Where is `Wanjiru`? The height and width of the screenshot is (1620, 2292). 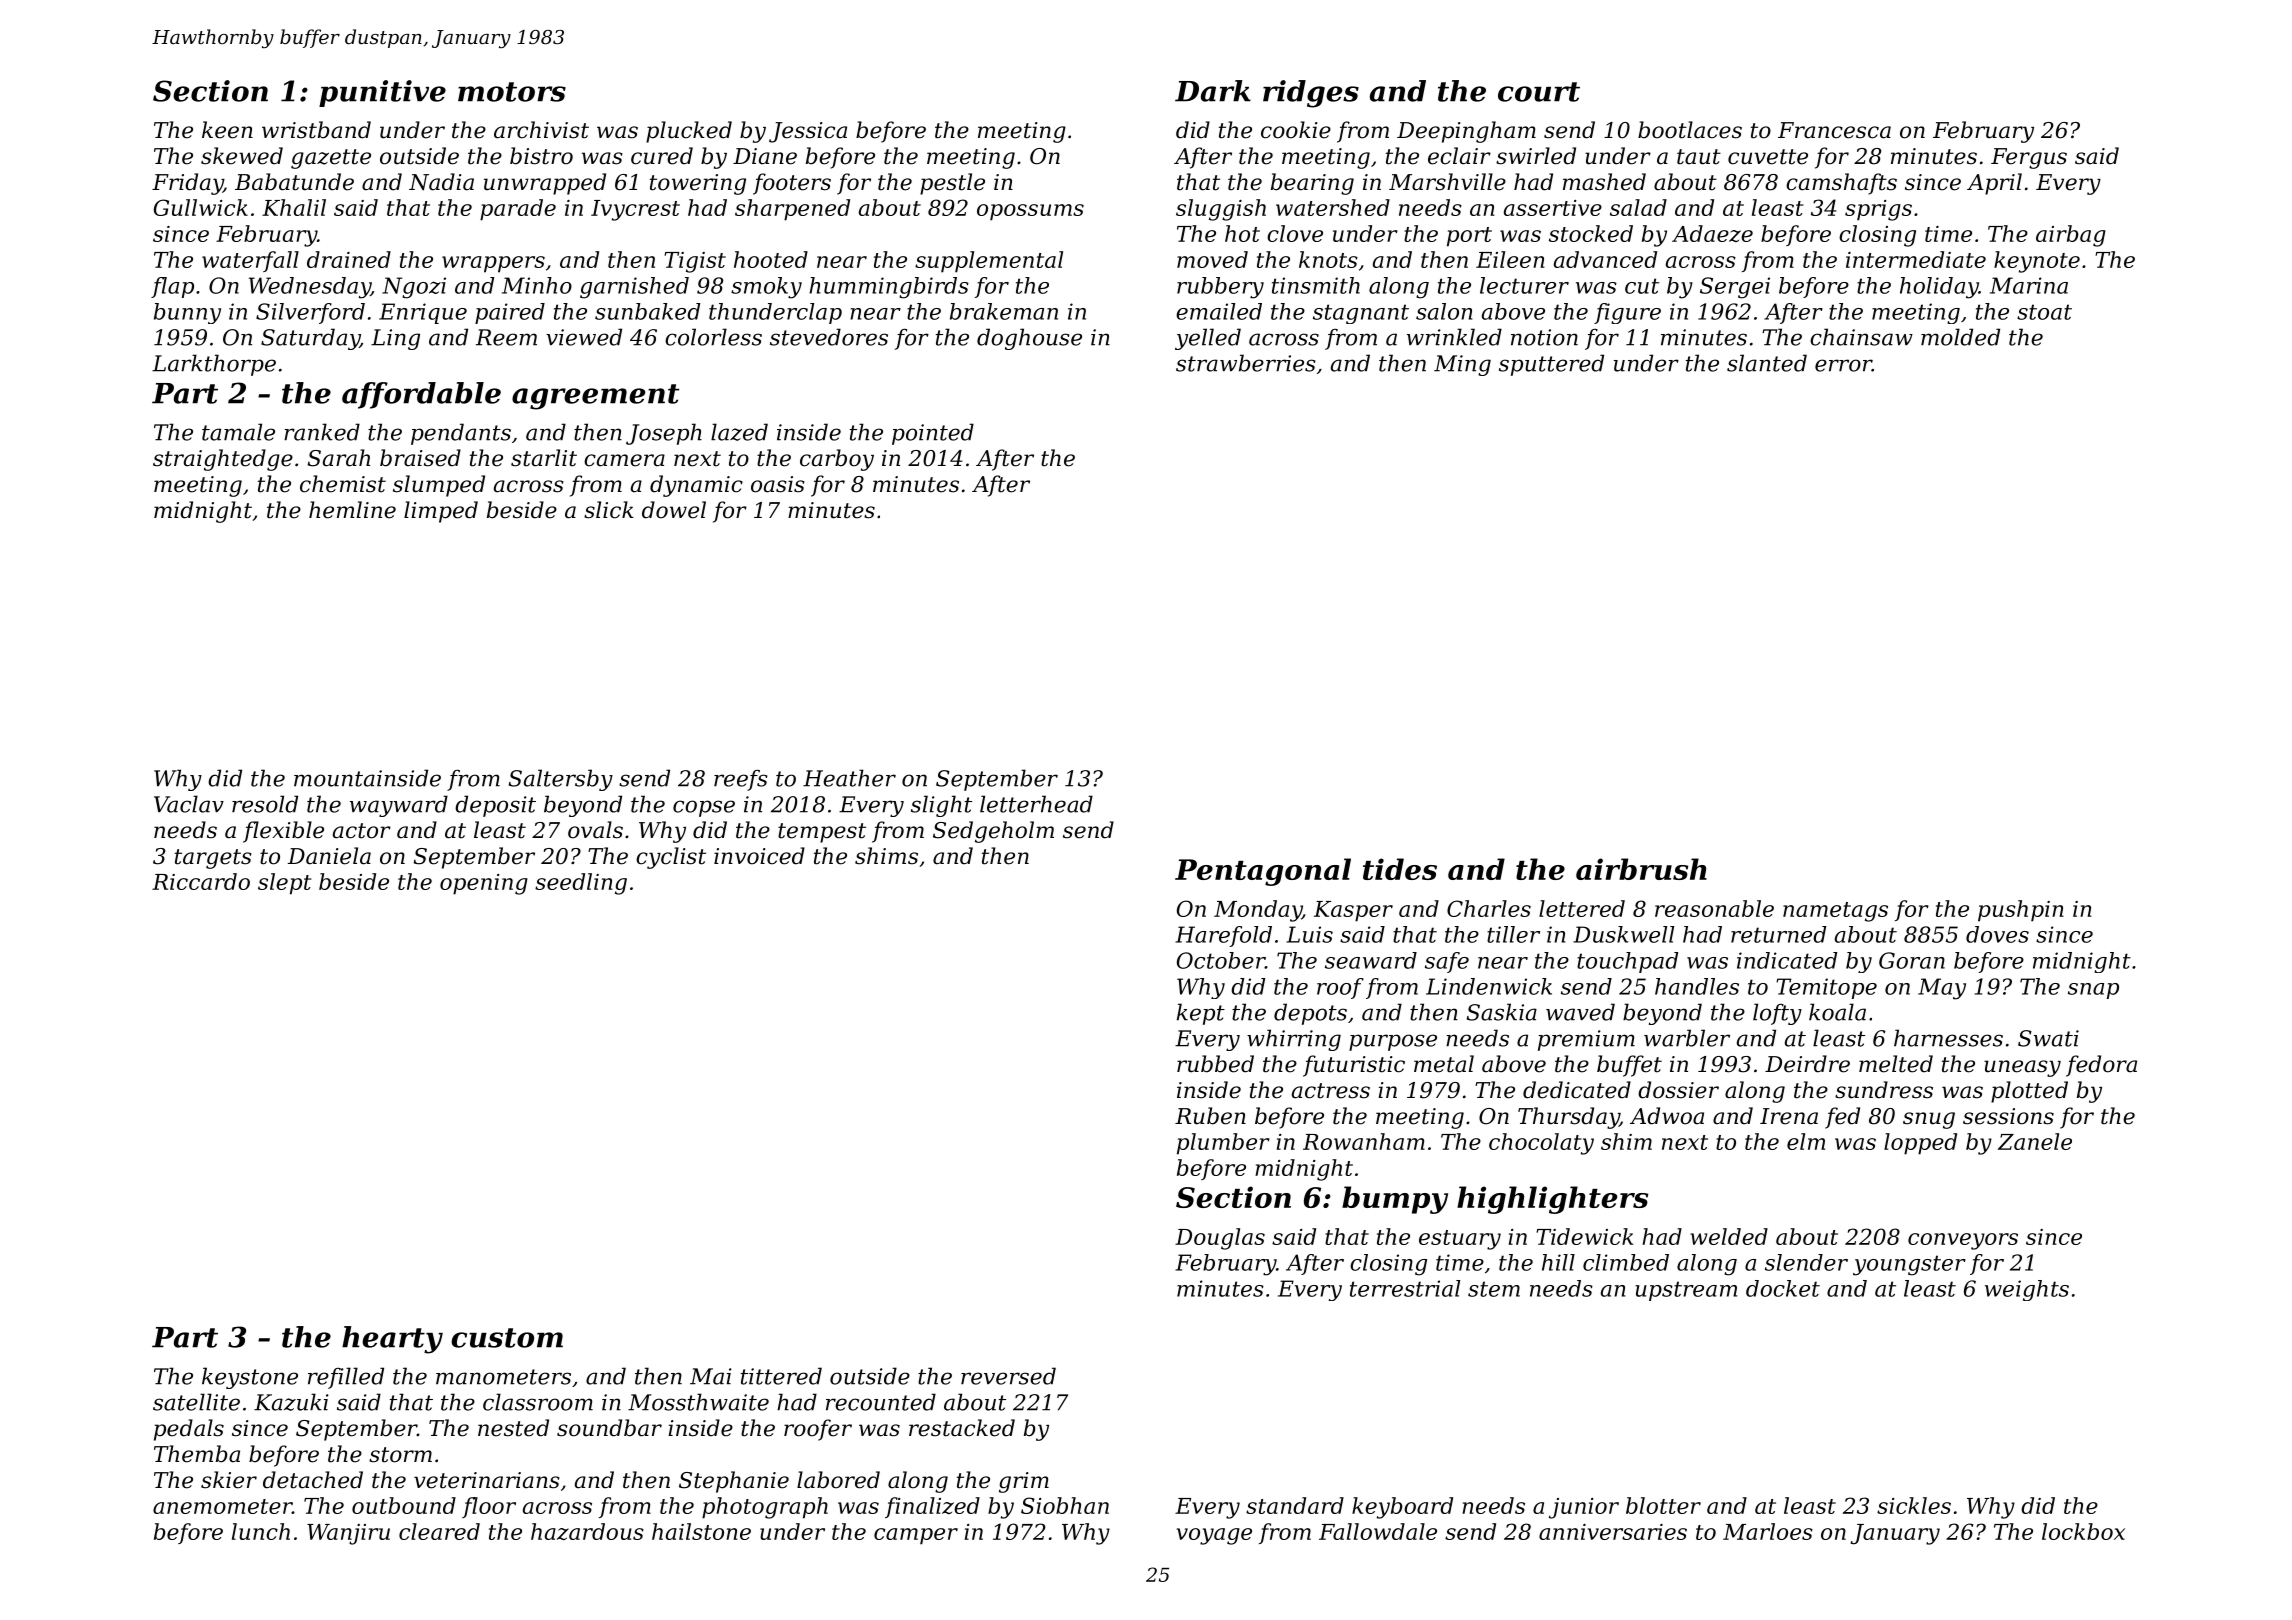 Wanjiru is located at coordinates (348, 1534).
